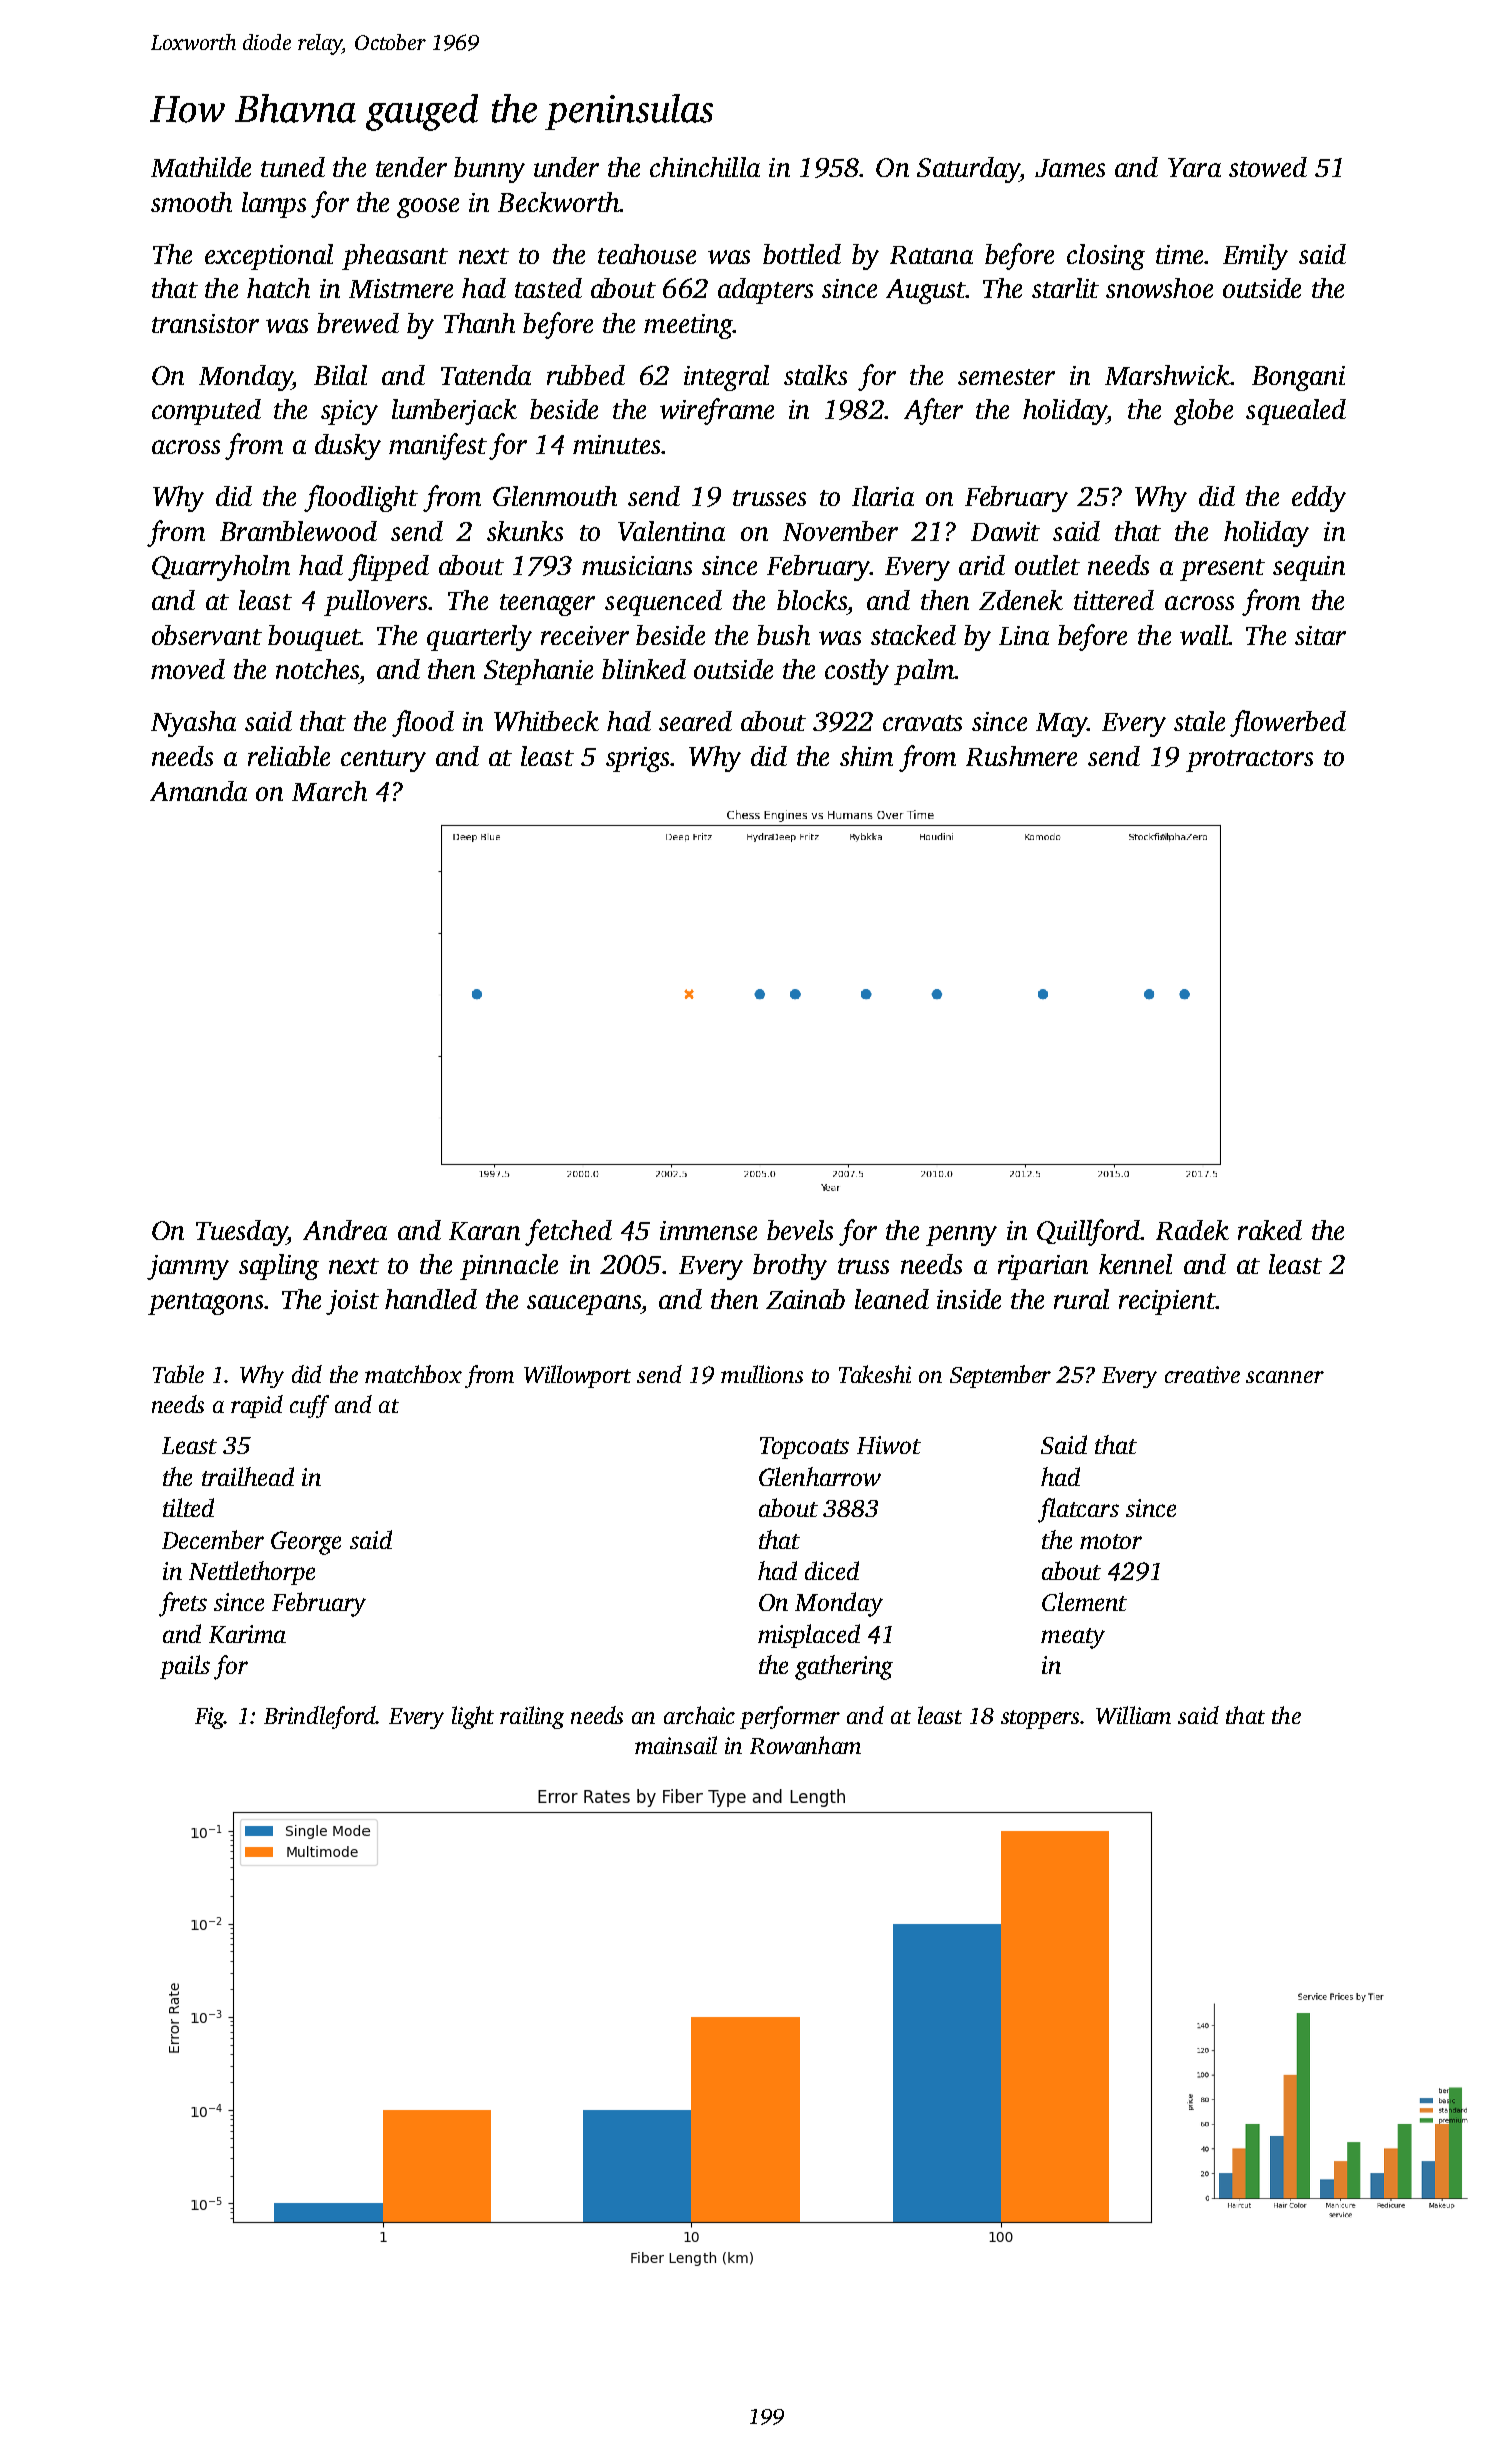  Describe the element at coordinates (1088, 1232) in the page. I see `Quillford` at that location.
